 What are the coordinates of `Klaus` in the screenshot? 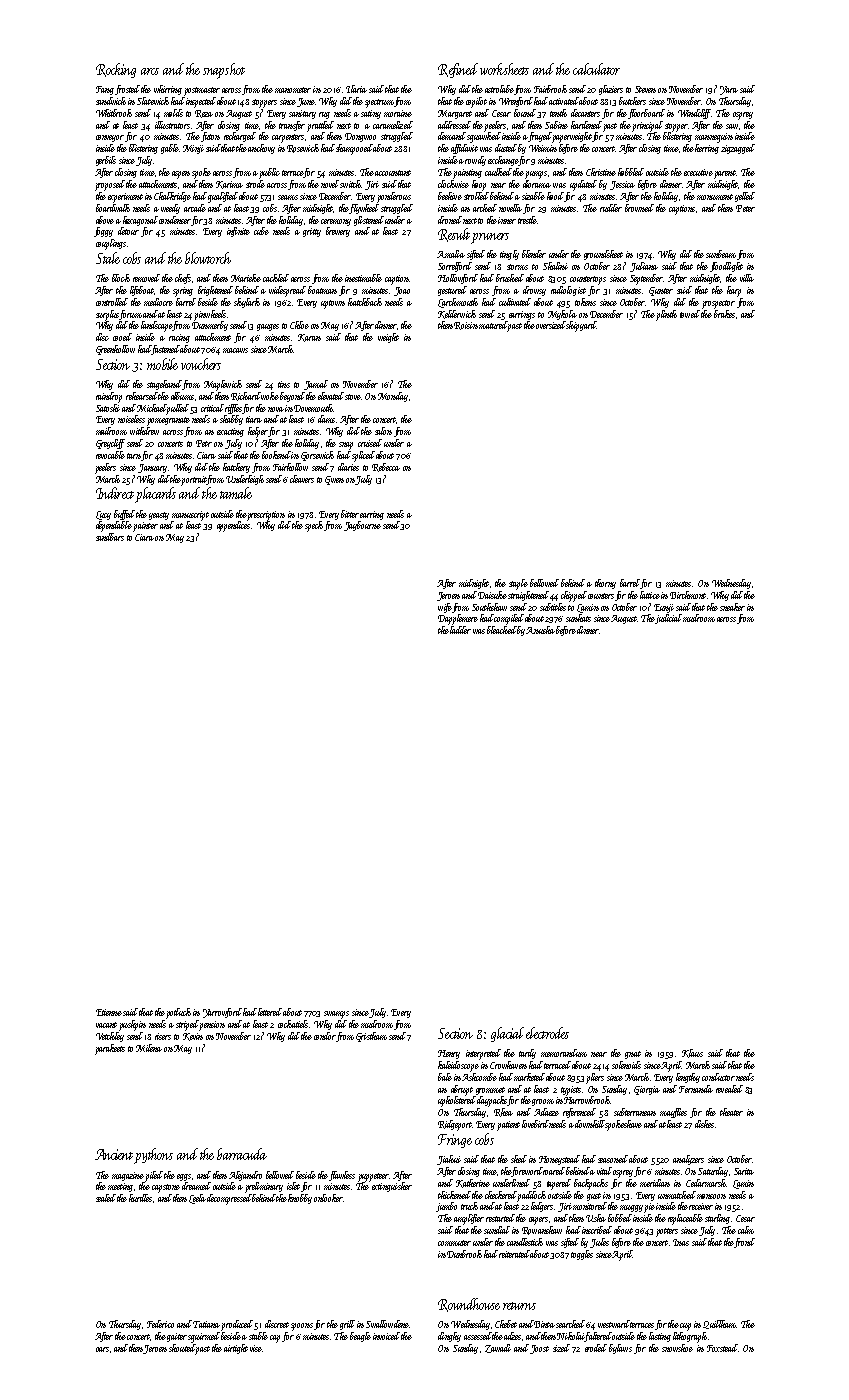 It's located at (692, 1053).
